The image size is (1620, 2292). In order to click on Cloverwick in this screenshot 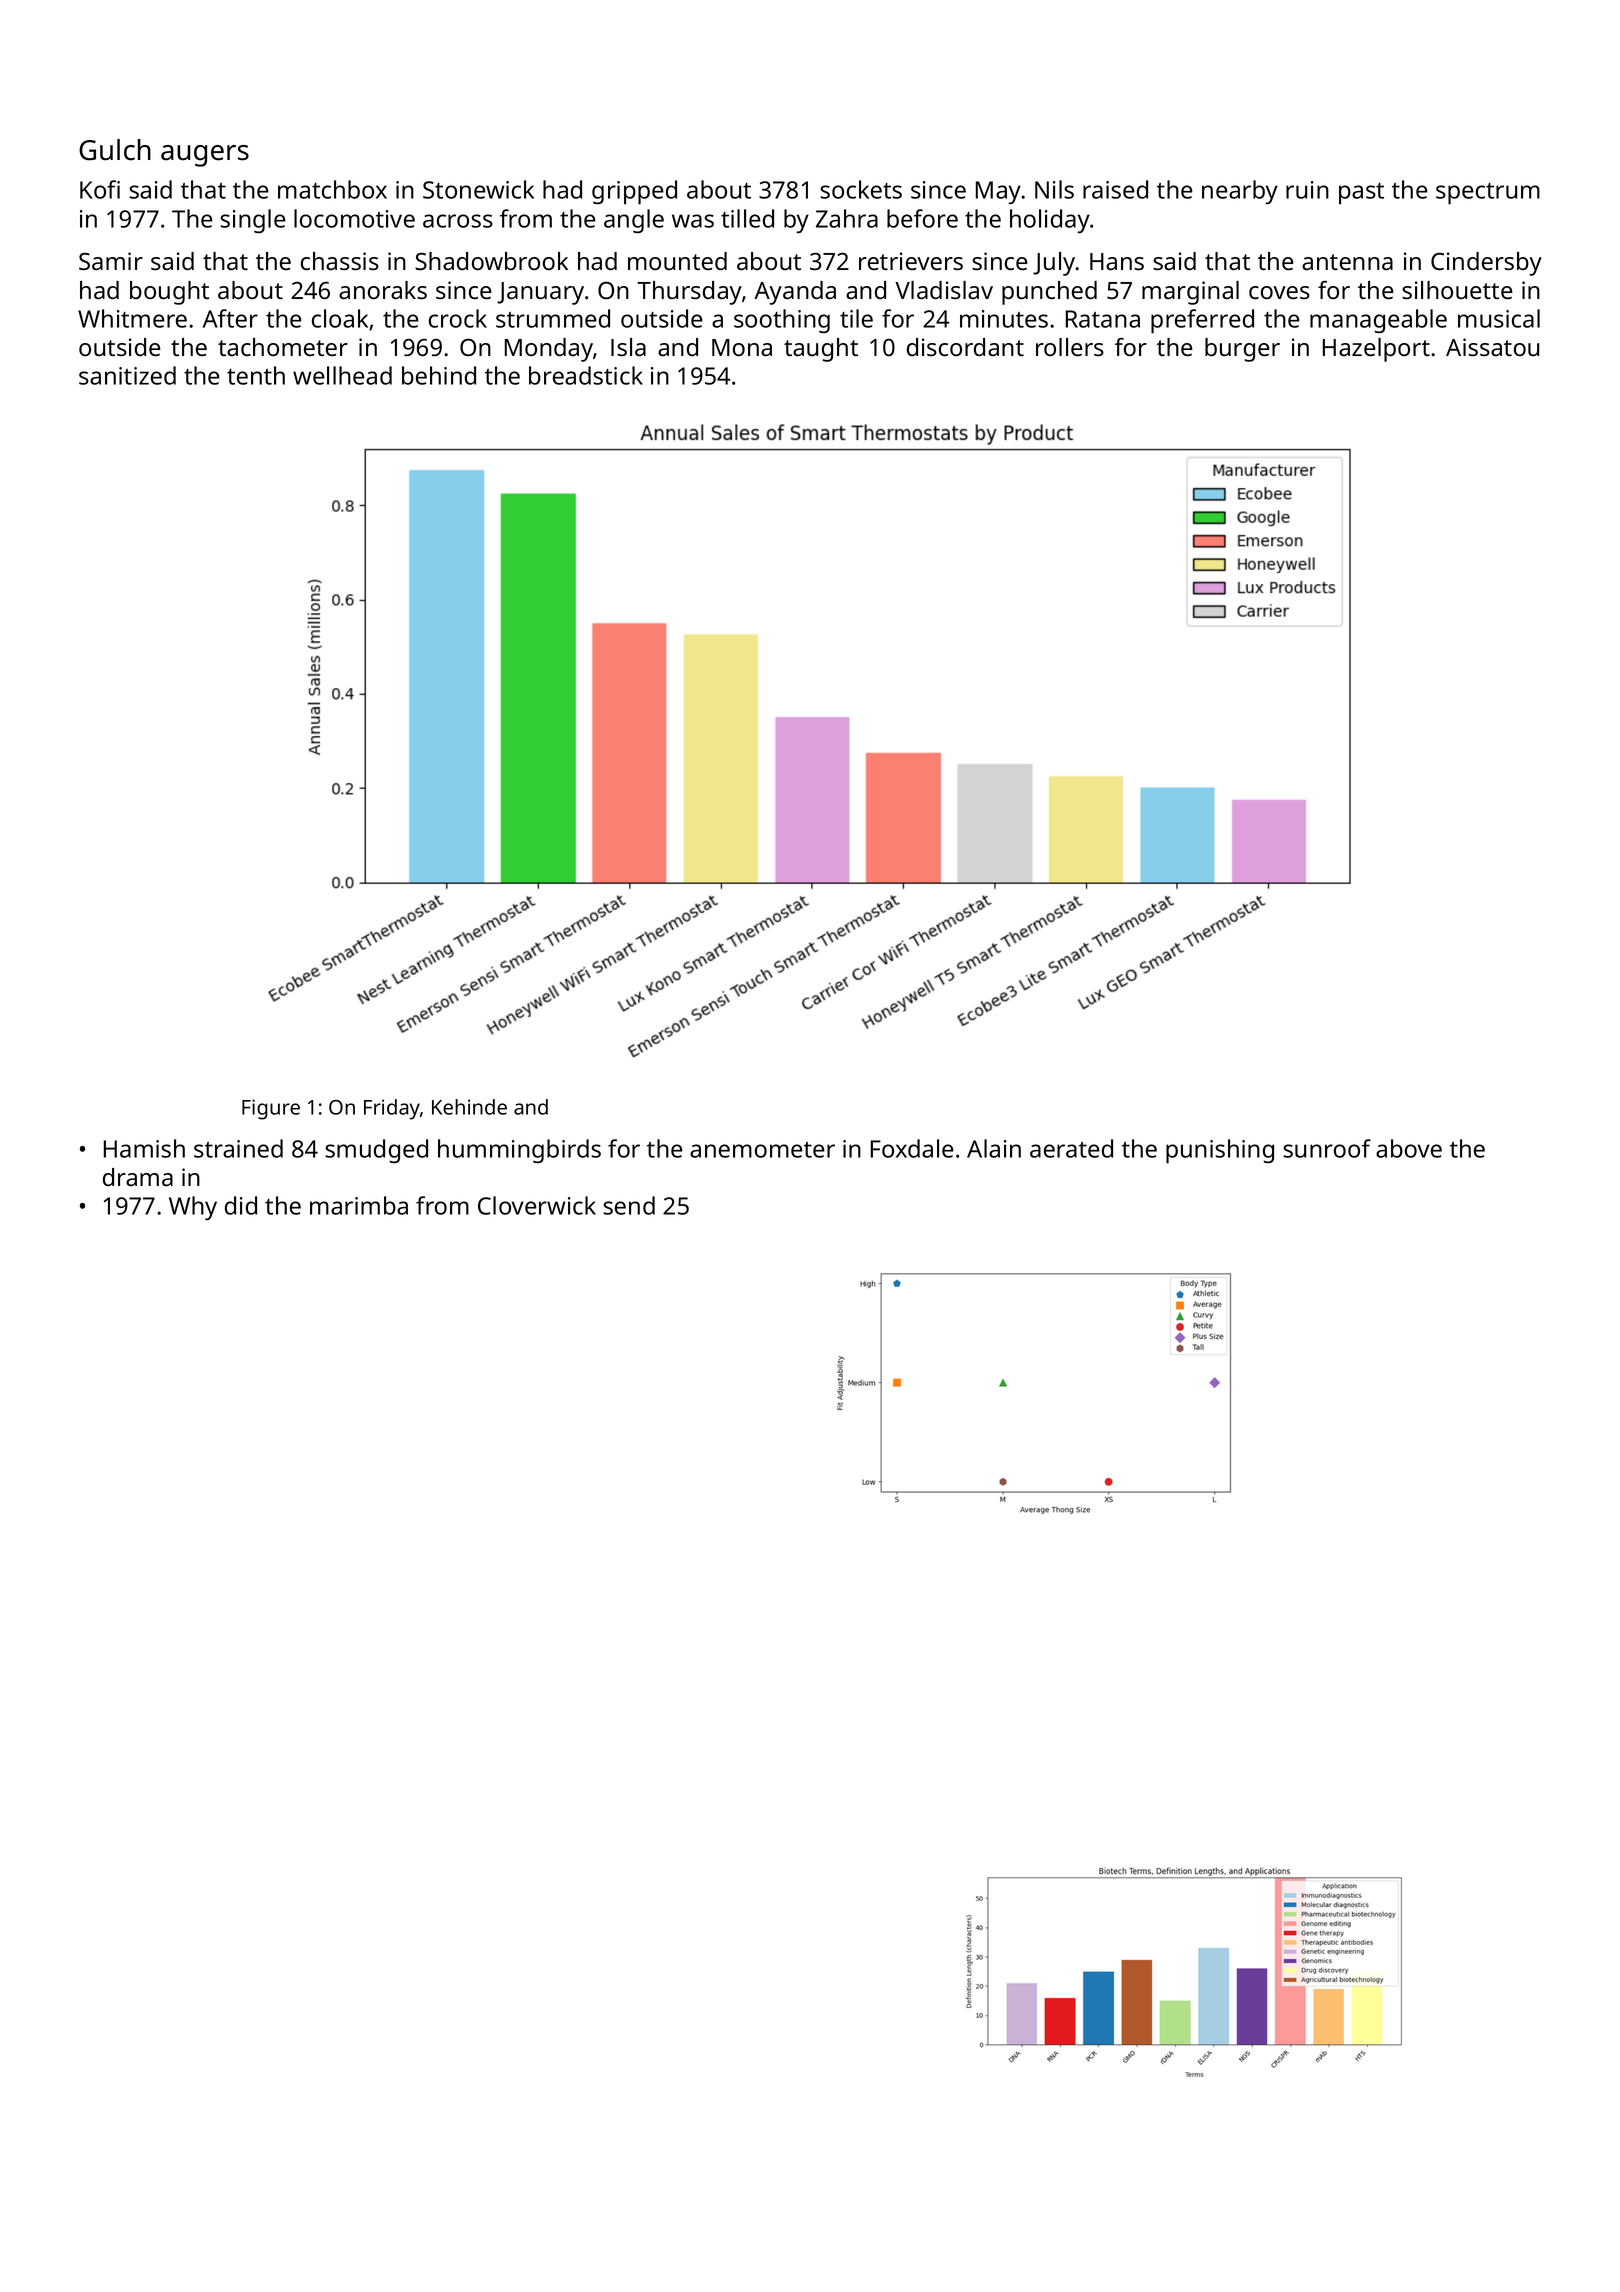, I will do `click(537, 1205)`.
